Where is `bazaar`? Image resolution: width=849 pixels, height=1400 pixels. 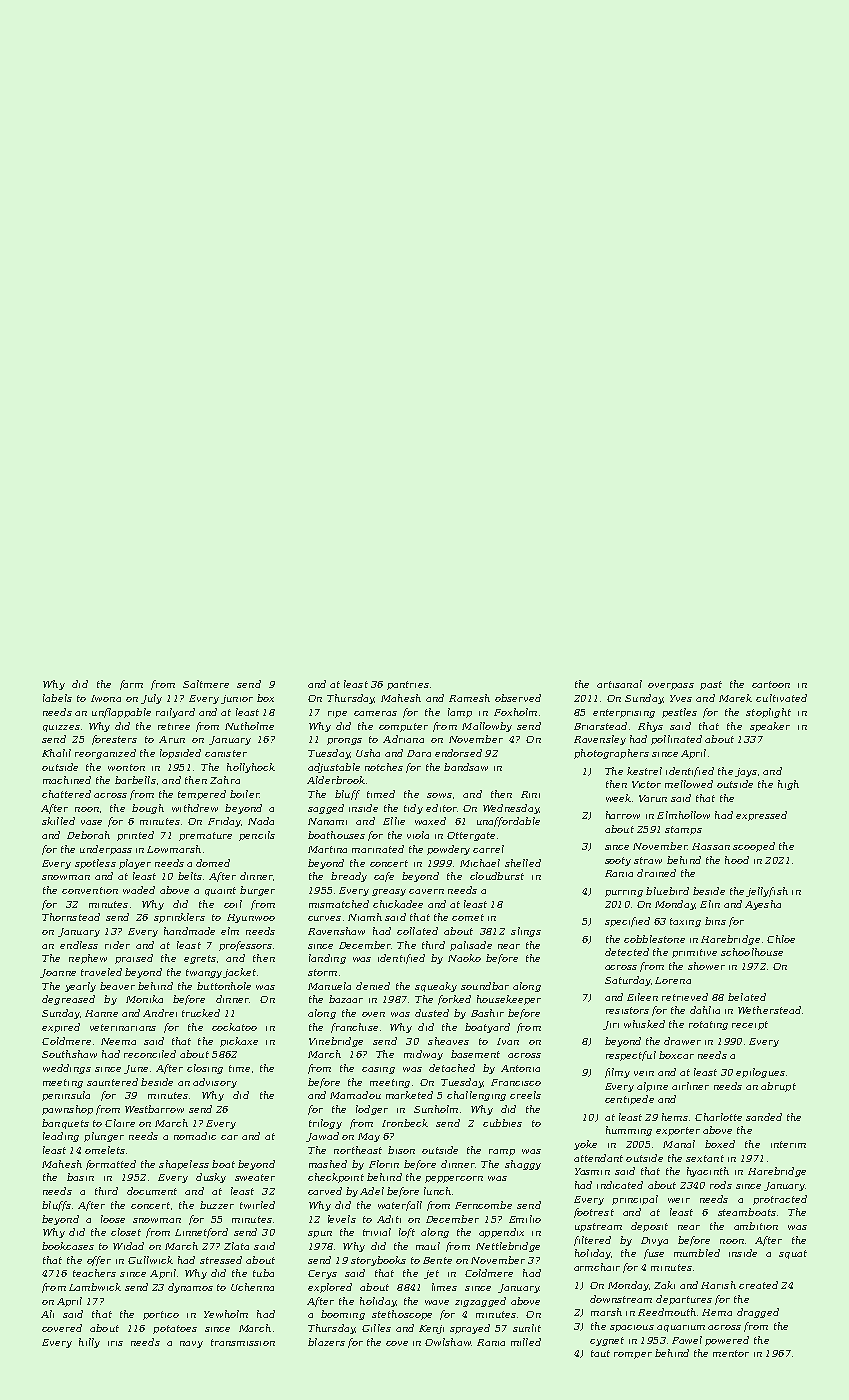 bazaar is located at coordinates (346, 999).
